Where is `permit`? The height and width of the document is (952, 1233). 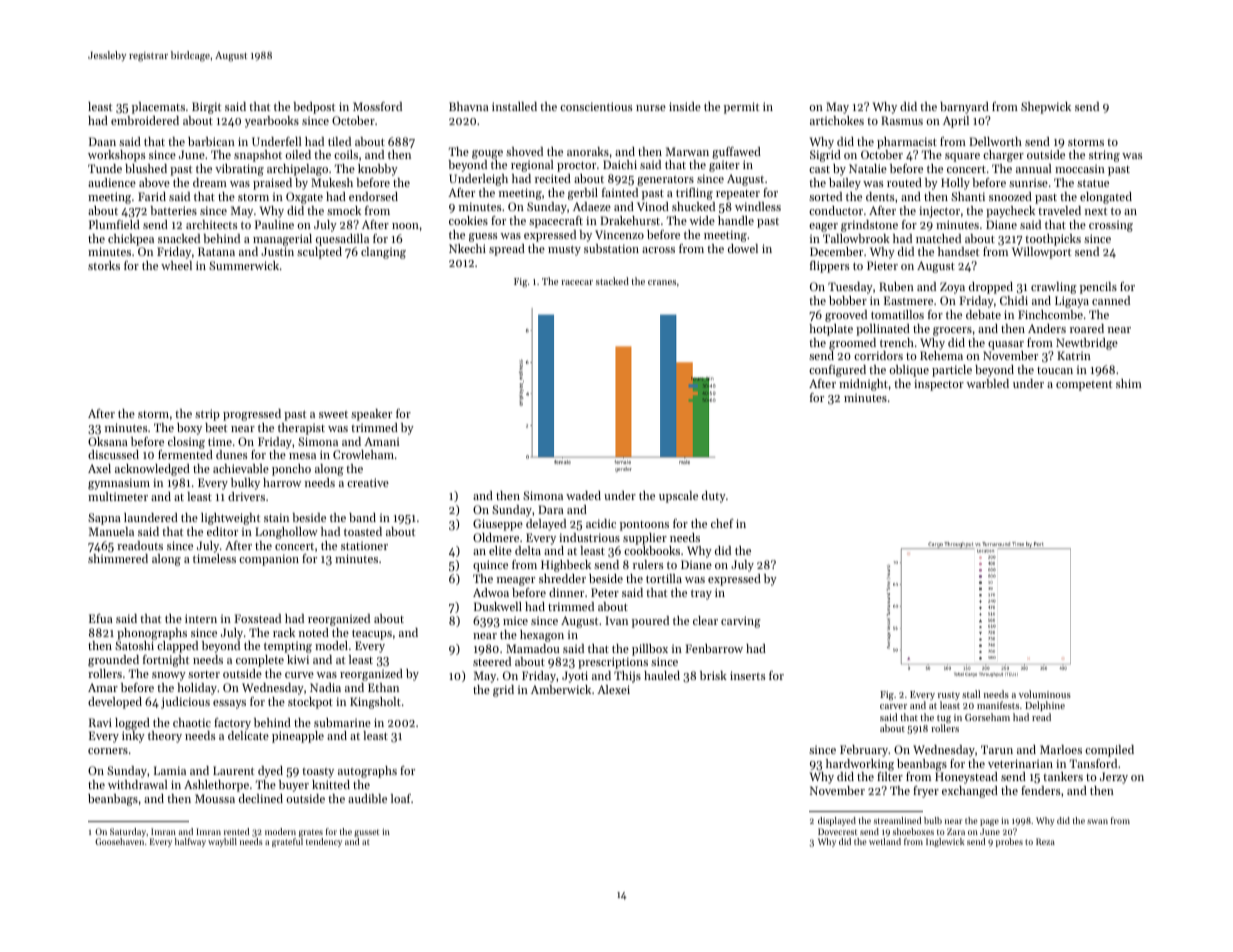 permit is located at coordinates (741, 108).
